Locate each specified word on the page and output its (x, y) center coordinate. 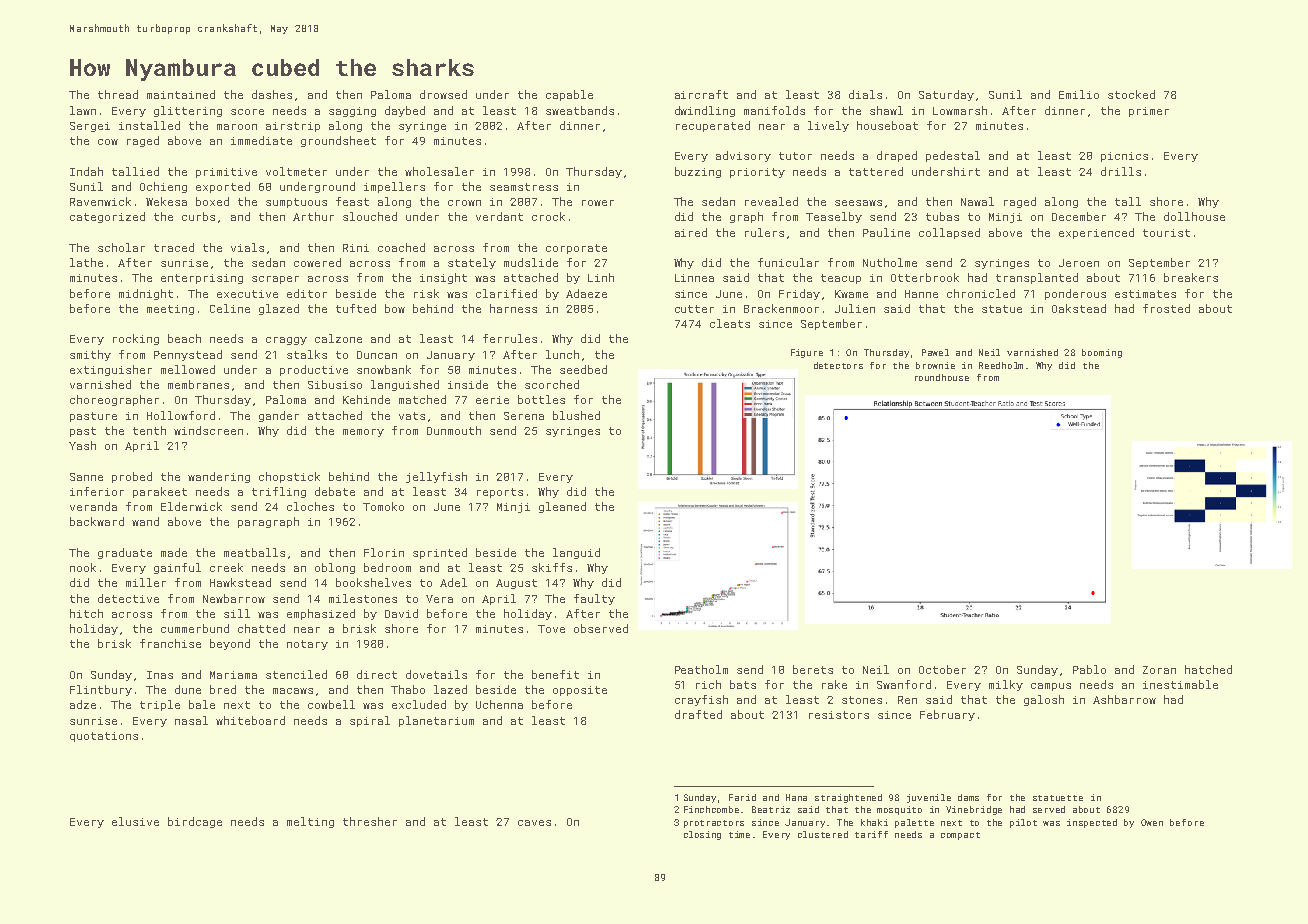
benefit (555, 674)
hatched (1208, 669)
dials (865, 94)
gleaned (562, 507)
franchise (170, 643)
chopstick (289, 477)
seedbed (583, 369)
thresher (370, 821)
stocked (1131, 94)
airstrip (293, 127)
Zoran (1159, 670)
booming (1102, 353)
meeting (170, 310)
